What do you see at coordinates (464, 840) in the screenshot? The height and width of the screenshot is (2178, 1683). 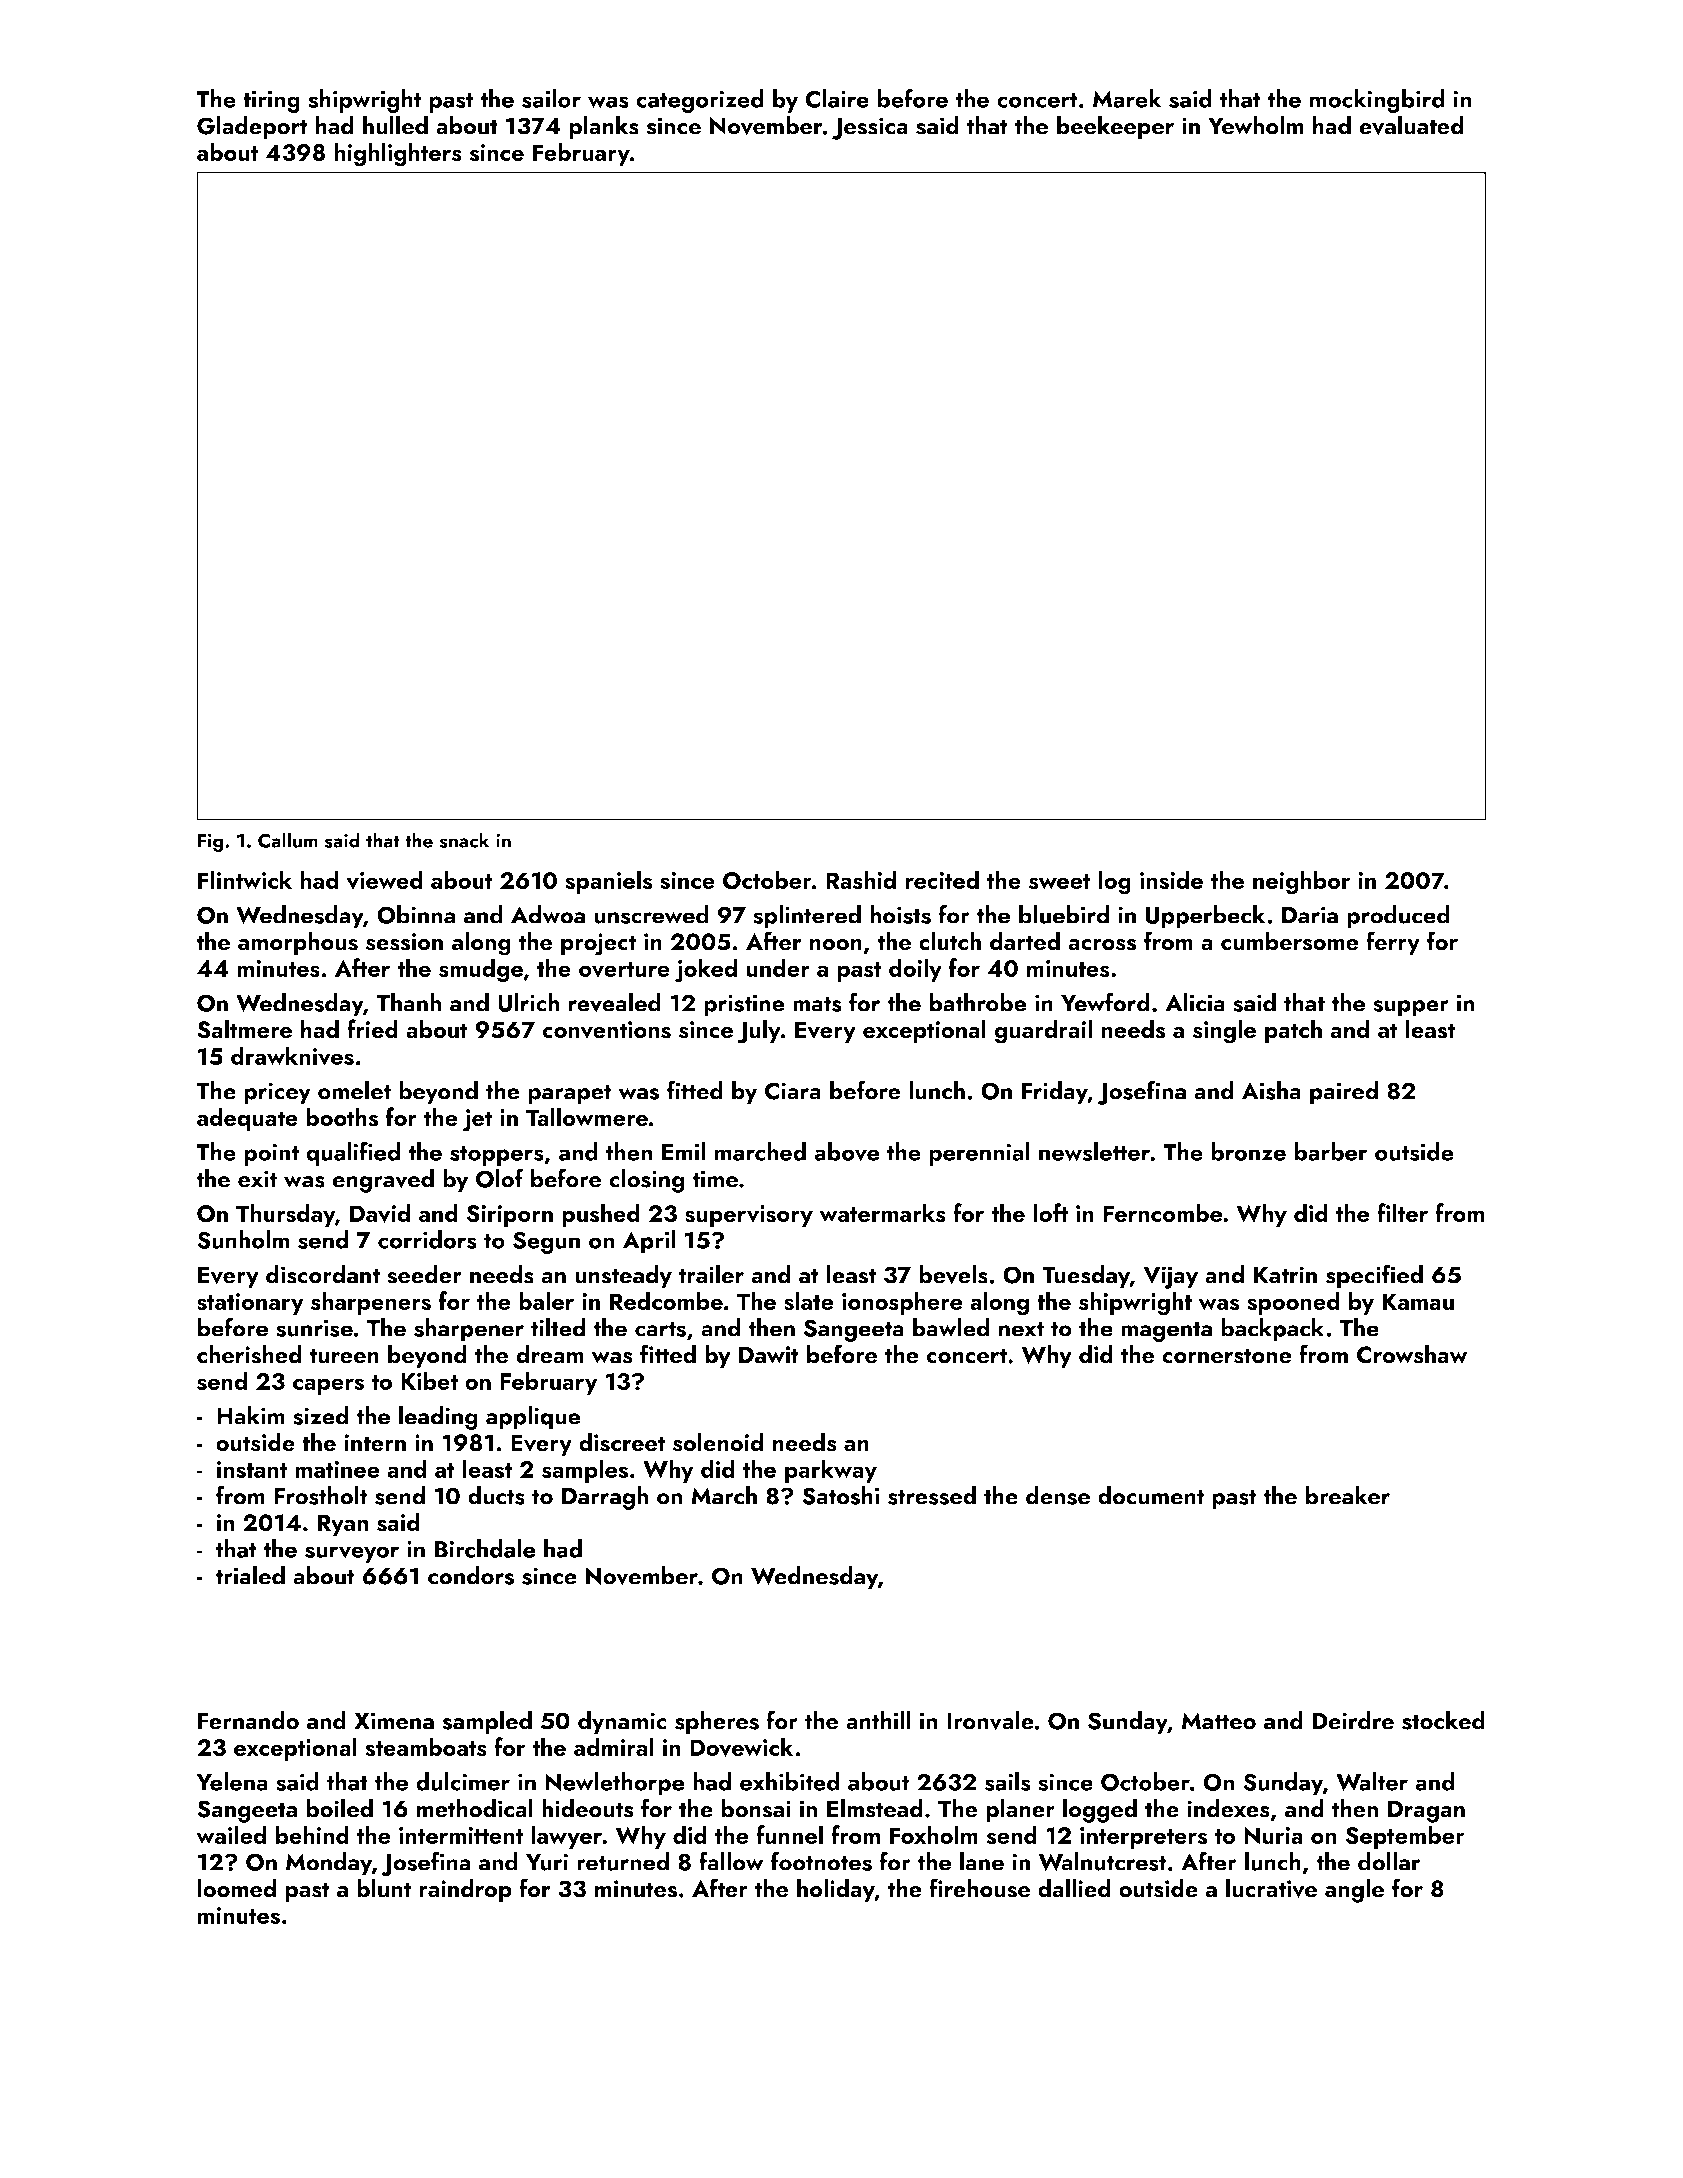 I see `snack` at bounding box center [464, 840].
